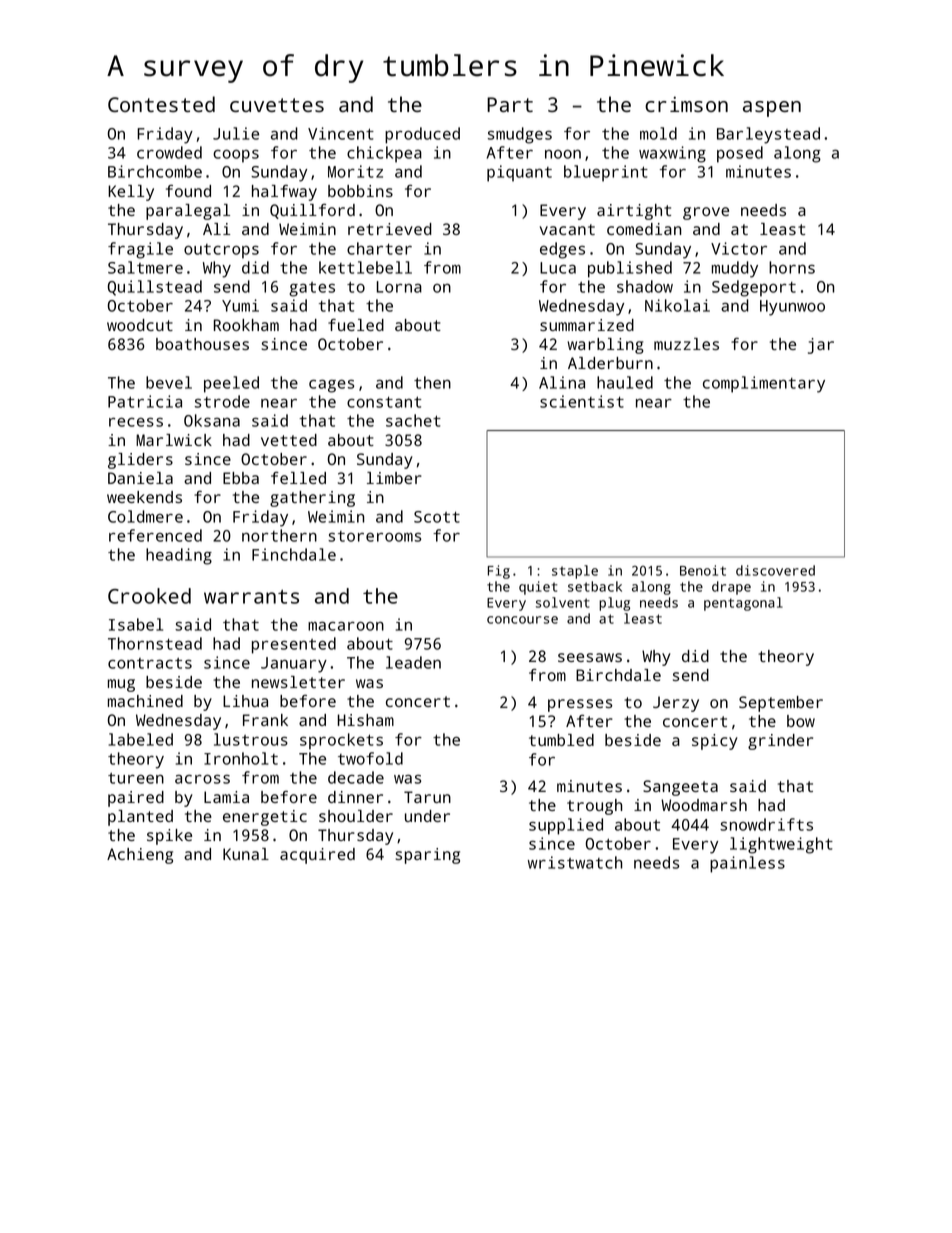  What do you see at coordinates (676, 704) in the screenshot?
I see `Jerzy` at bounding box center [676, 704].
